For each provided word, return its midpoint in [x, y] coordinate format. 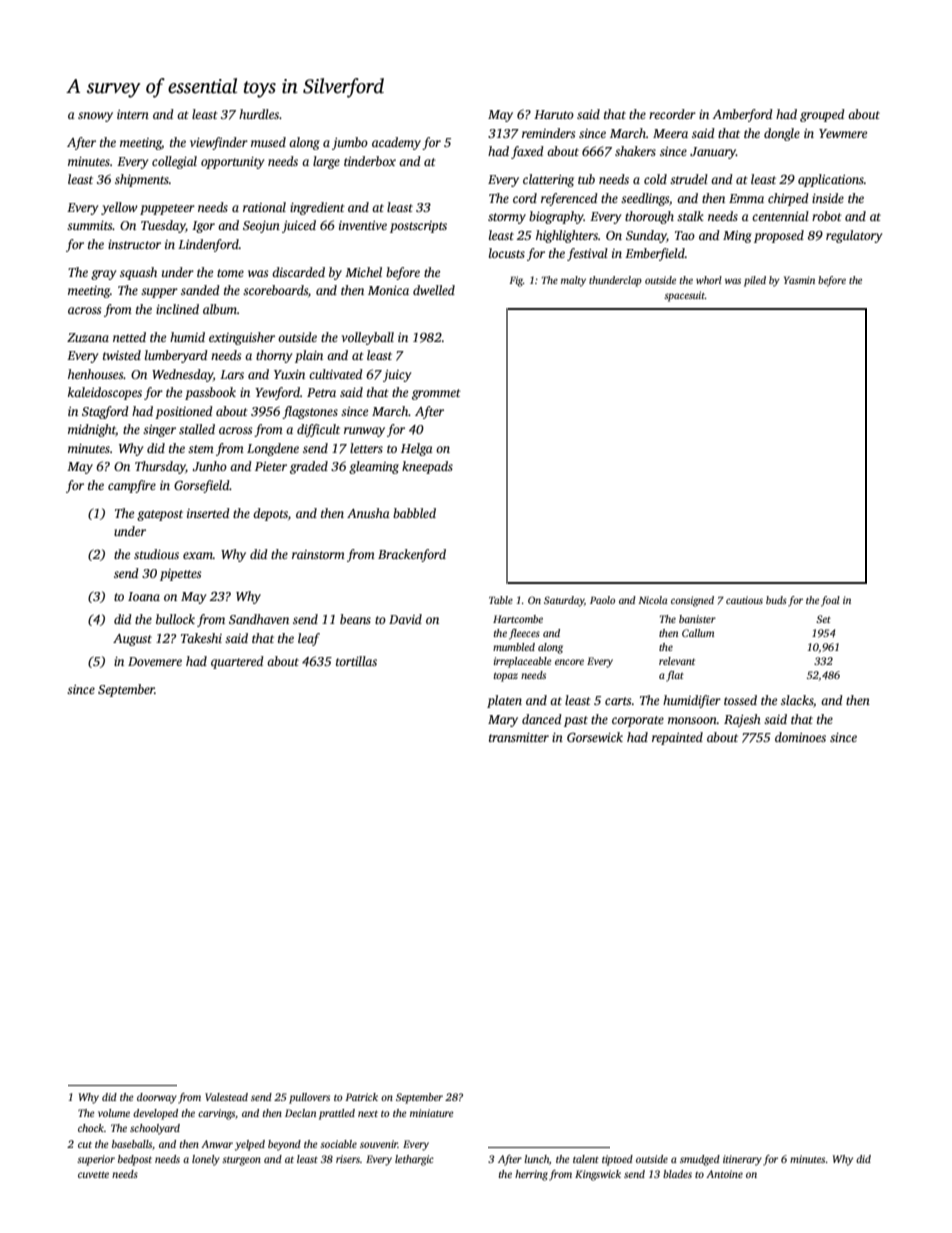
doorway [157, 1098]
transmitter [519, 737]
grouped [822, 115]
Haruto [554, 114]
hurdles [259, 114]
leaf [309, 639]
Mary [503, 721]
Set [823, 619]
